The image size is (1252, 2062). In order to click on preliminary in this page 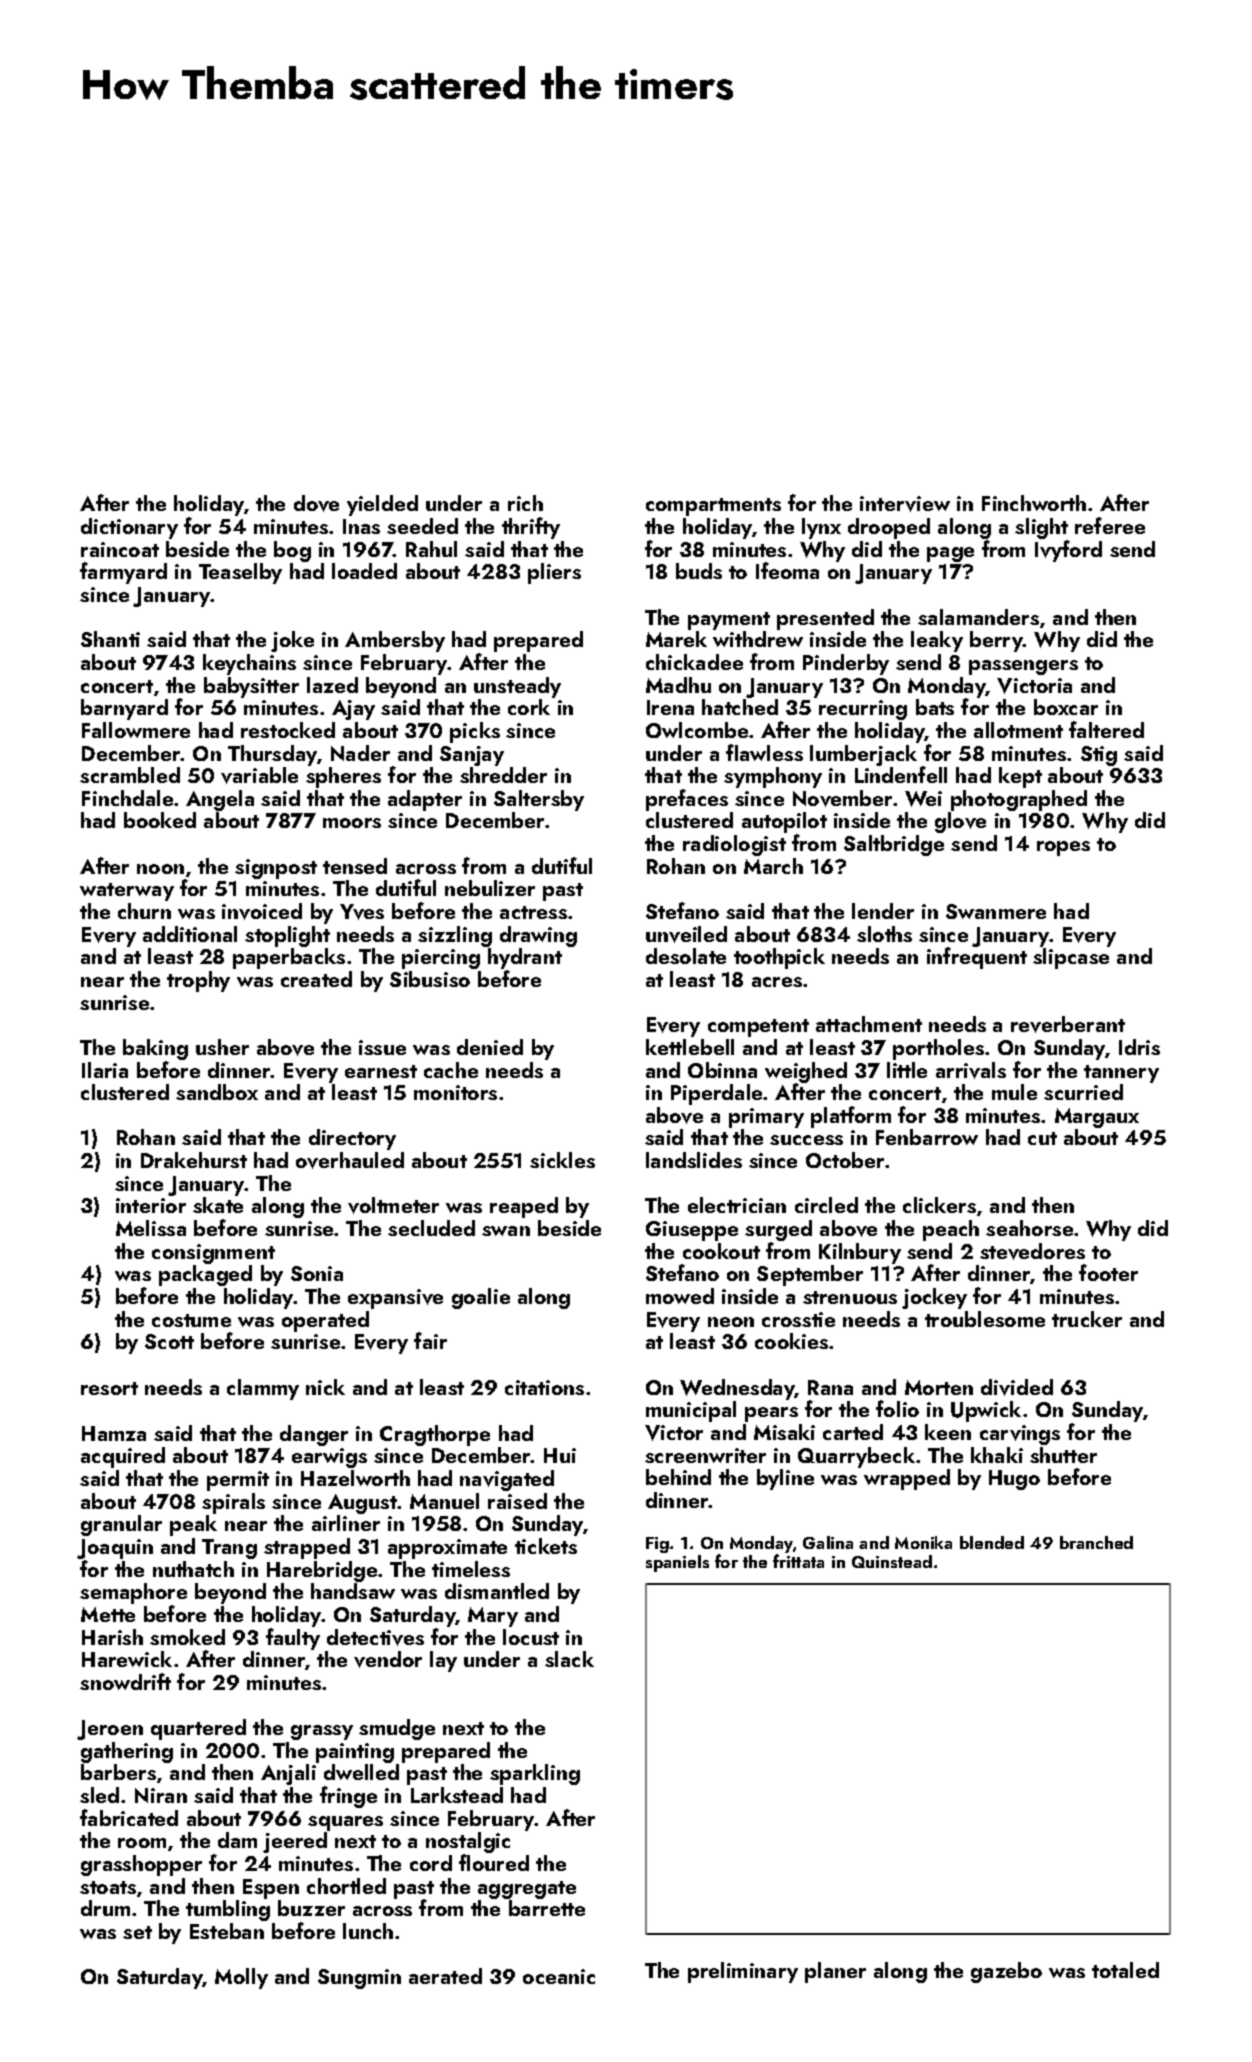, I will do `click(743, 1972)`.
